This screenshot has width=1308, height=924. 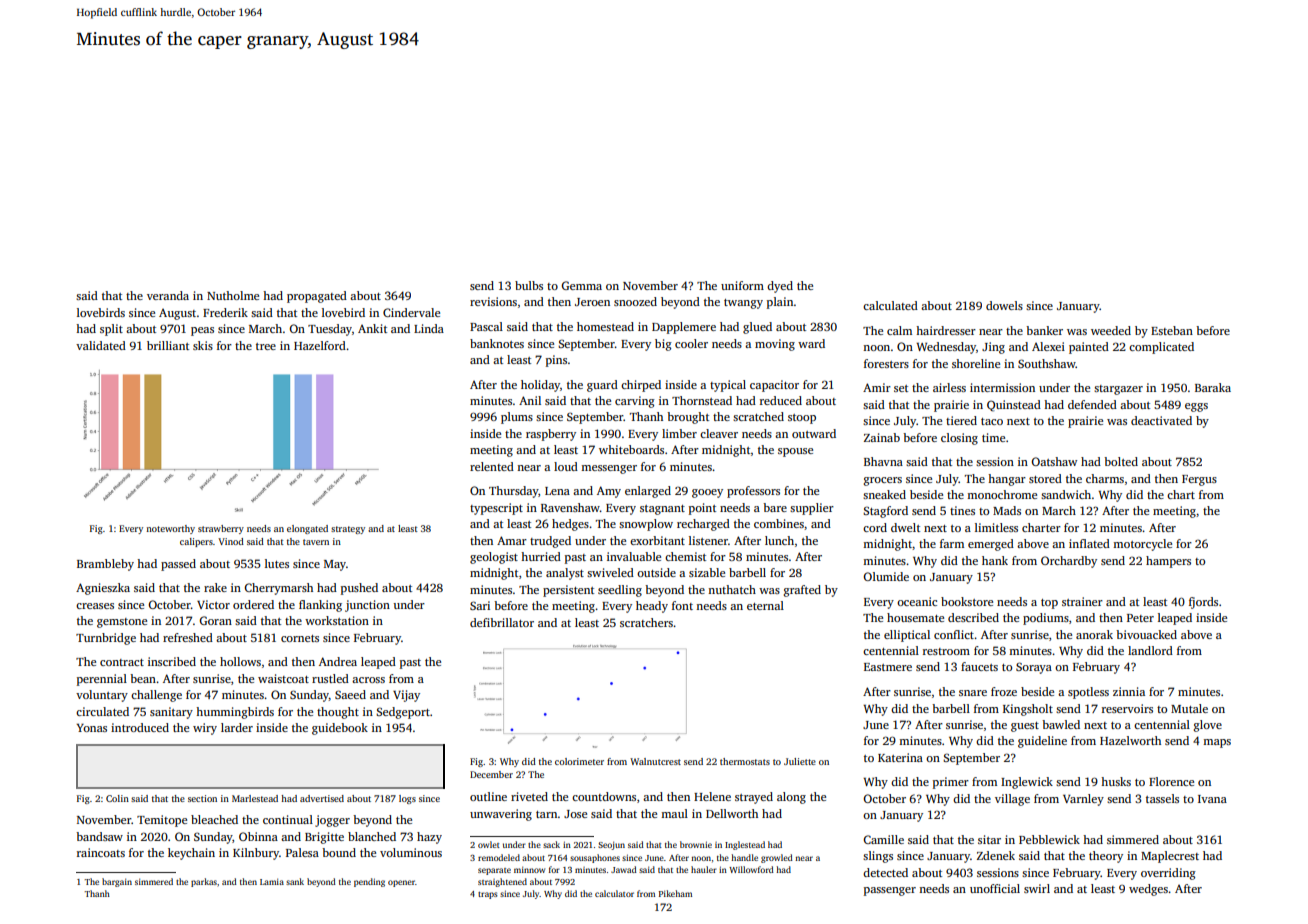 What do you see at coordinates (1034, 668) in the screenshot?
I see `Soraya` at bounding box center [1034, 668].
